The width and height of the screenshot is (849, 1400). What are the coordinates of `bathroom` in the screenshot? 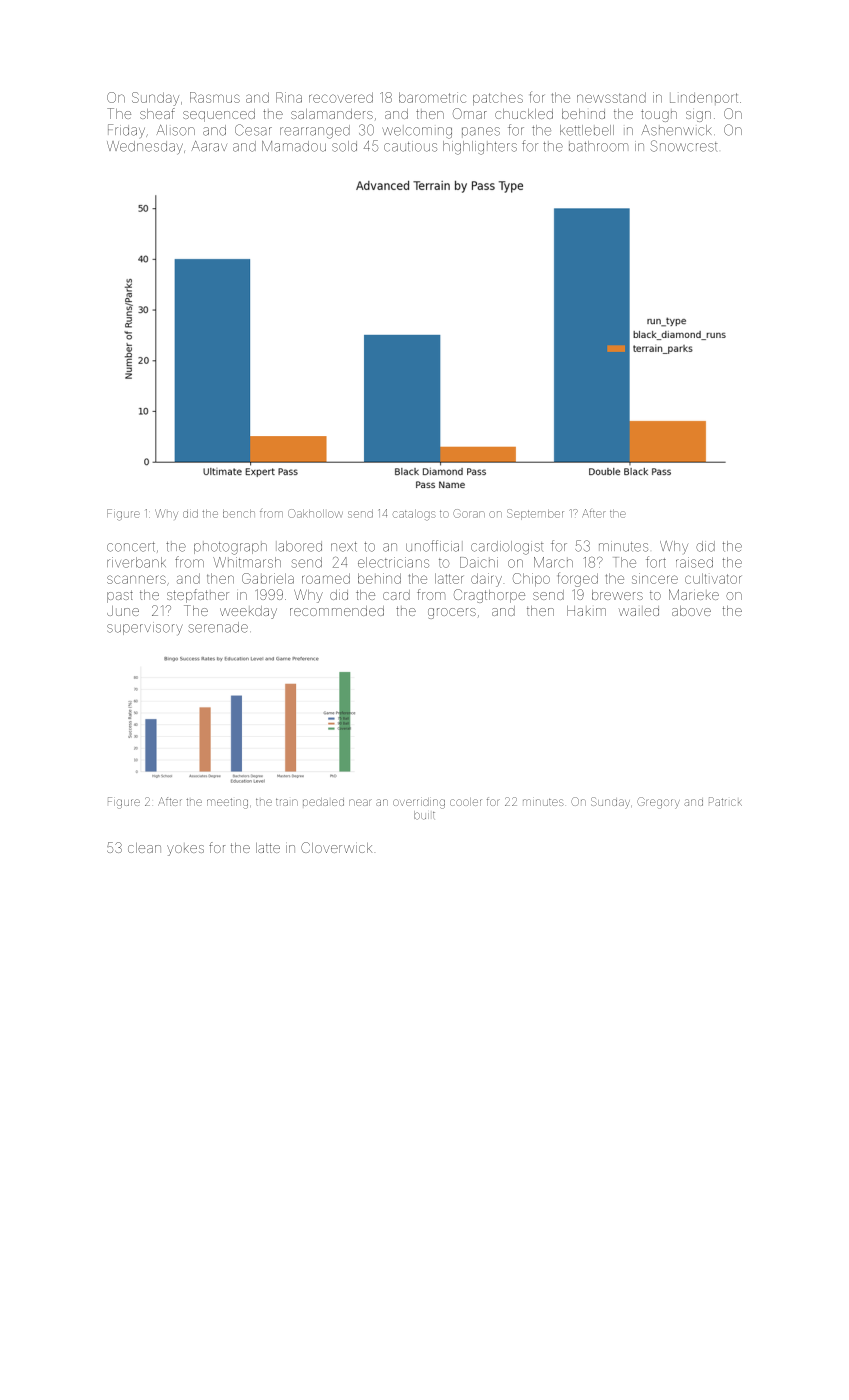 It's located at (598, 146).
